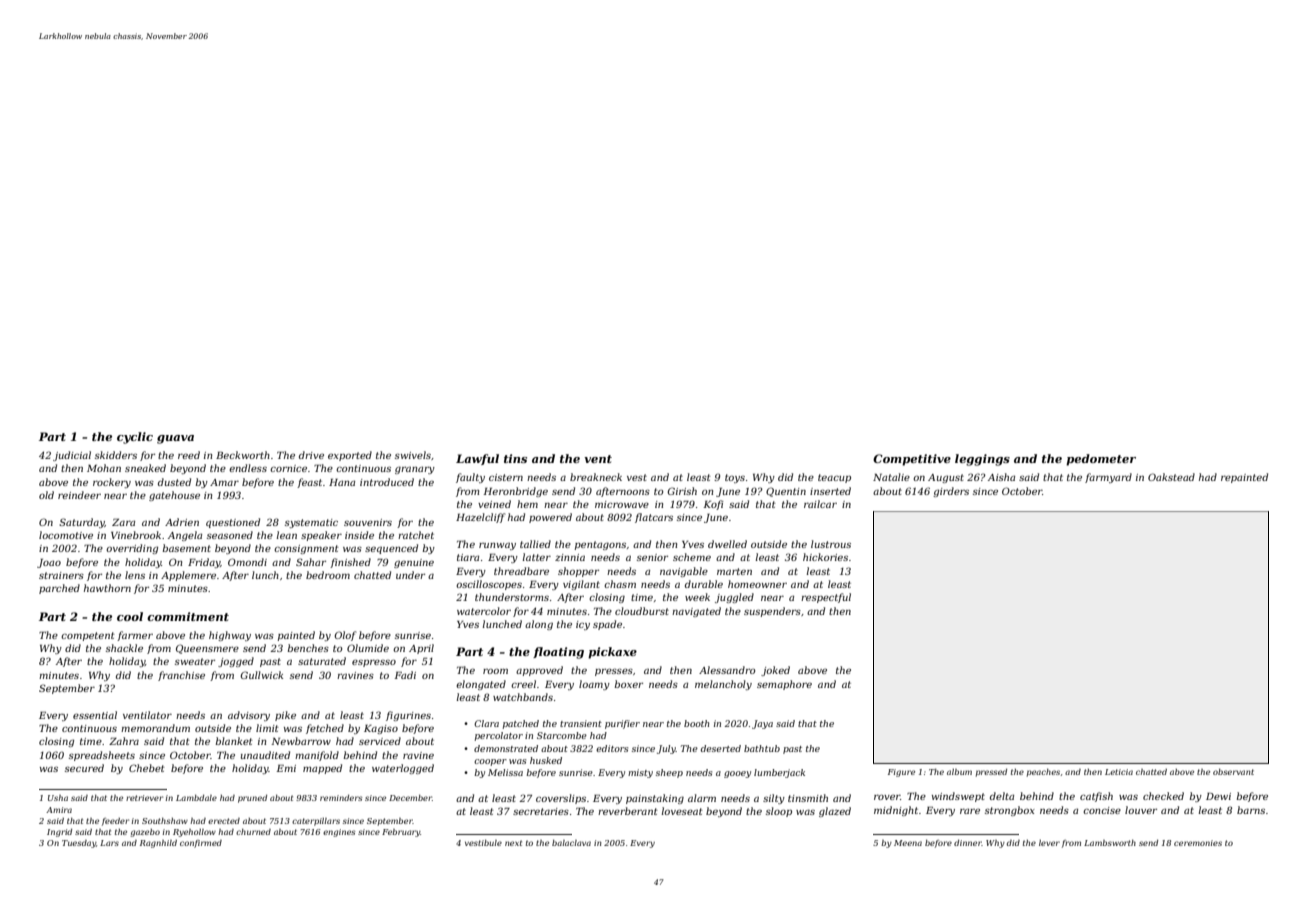 The height and width of the page is (924, 1308). I want to click on Lawful, so click(477, 459).
